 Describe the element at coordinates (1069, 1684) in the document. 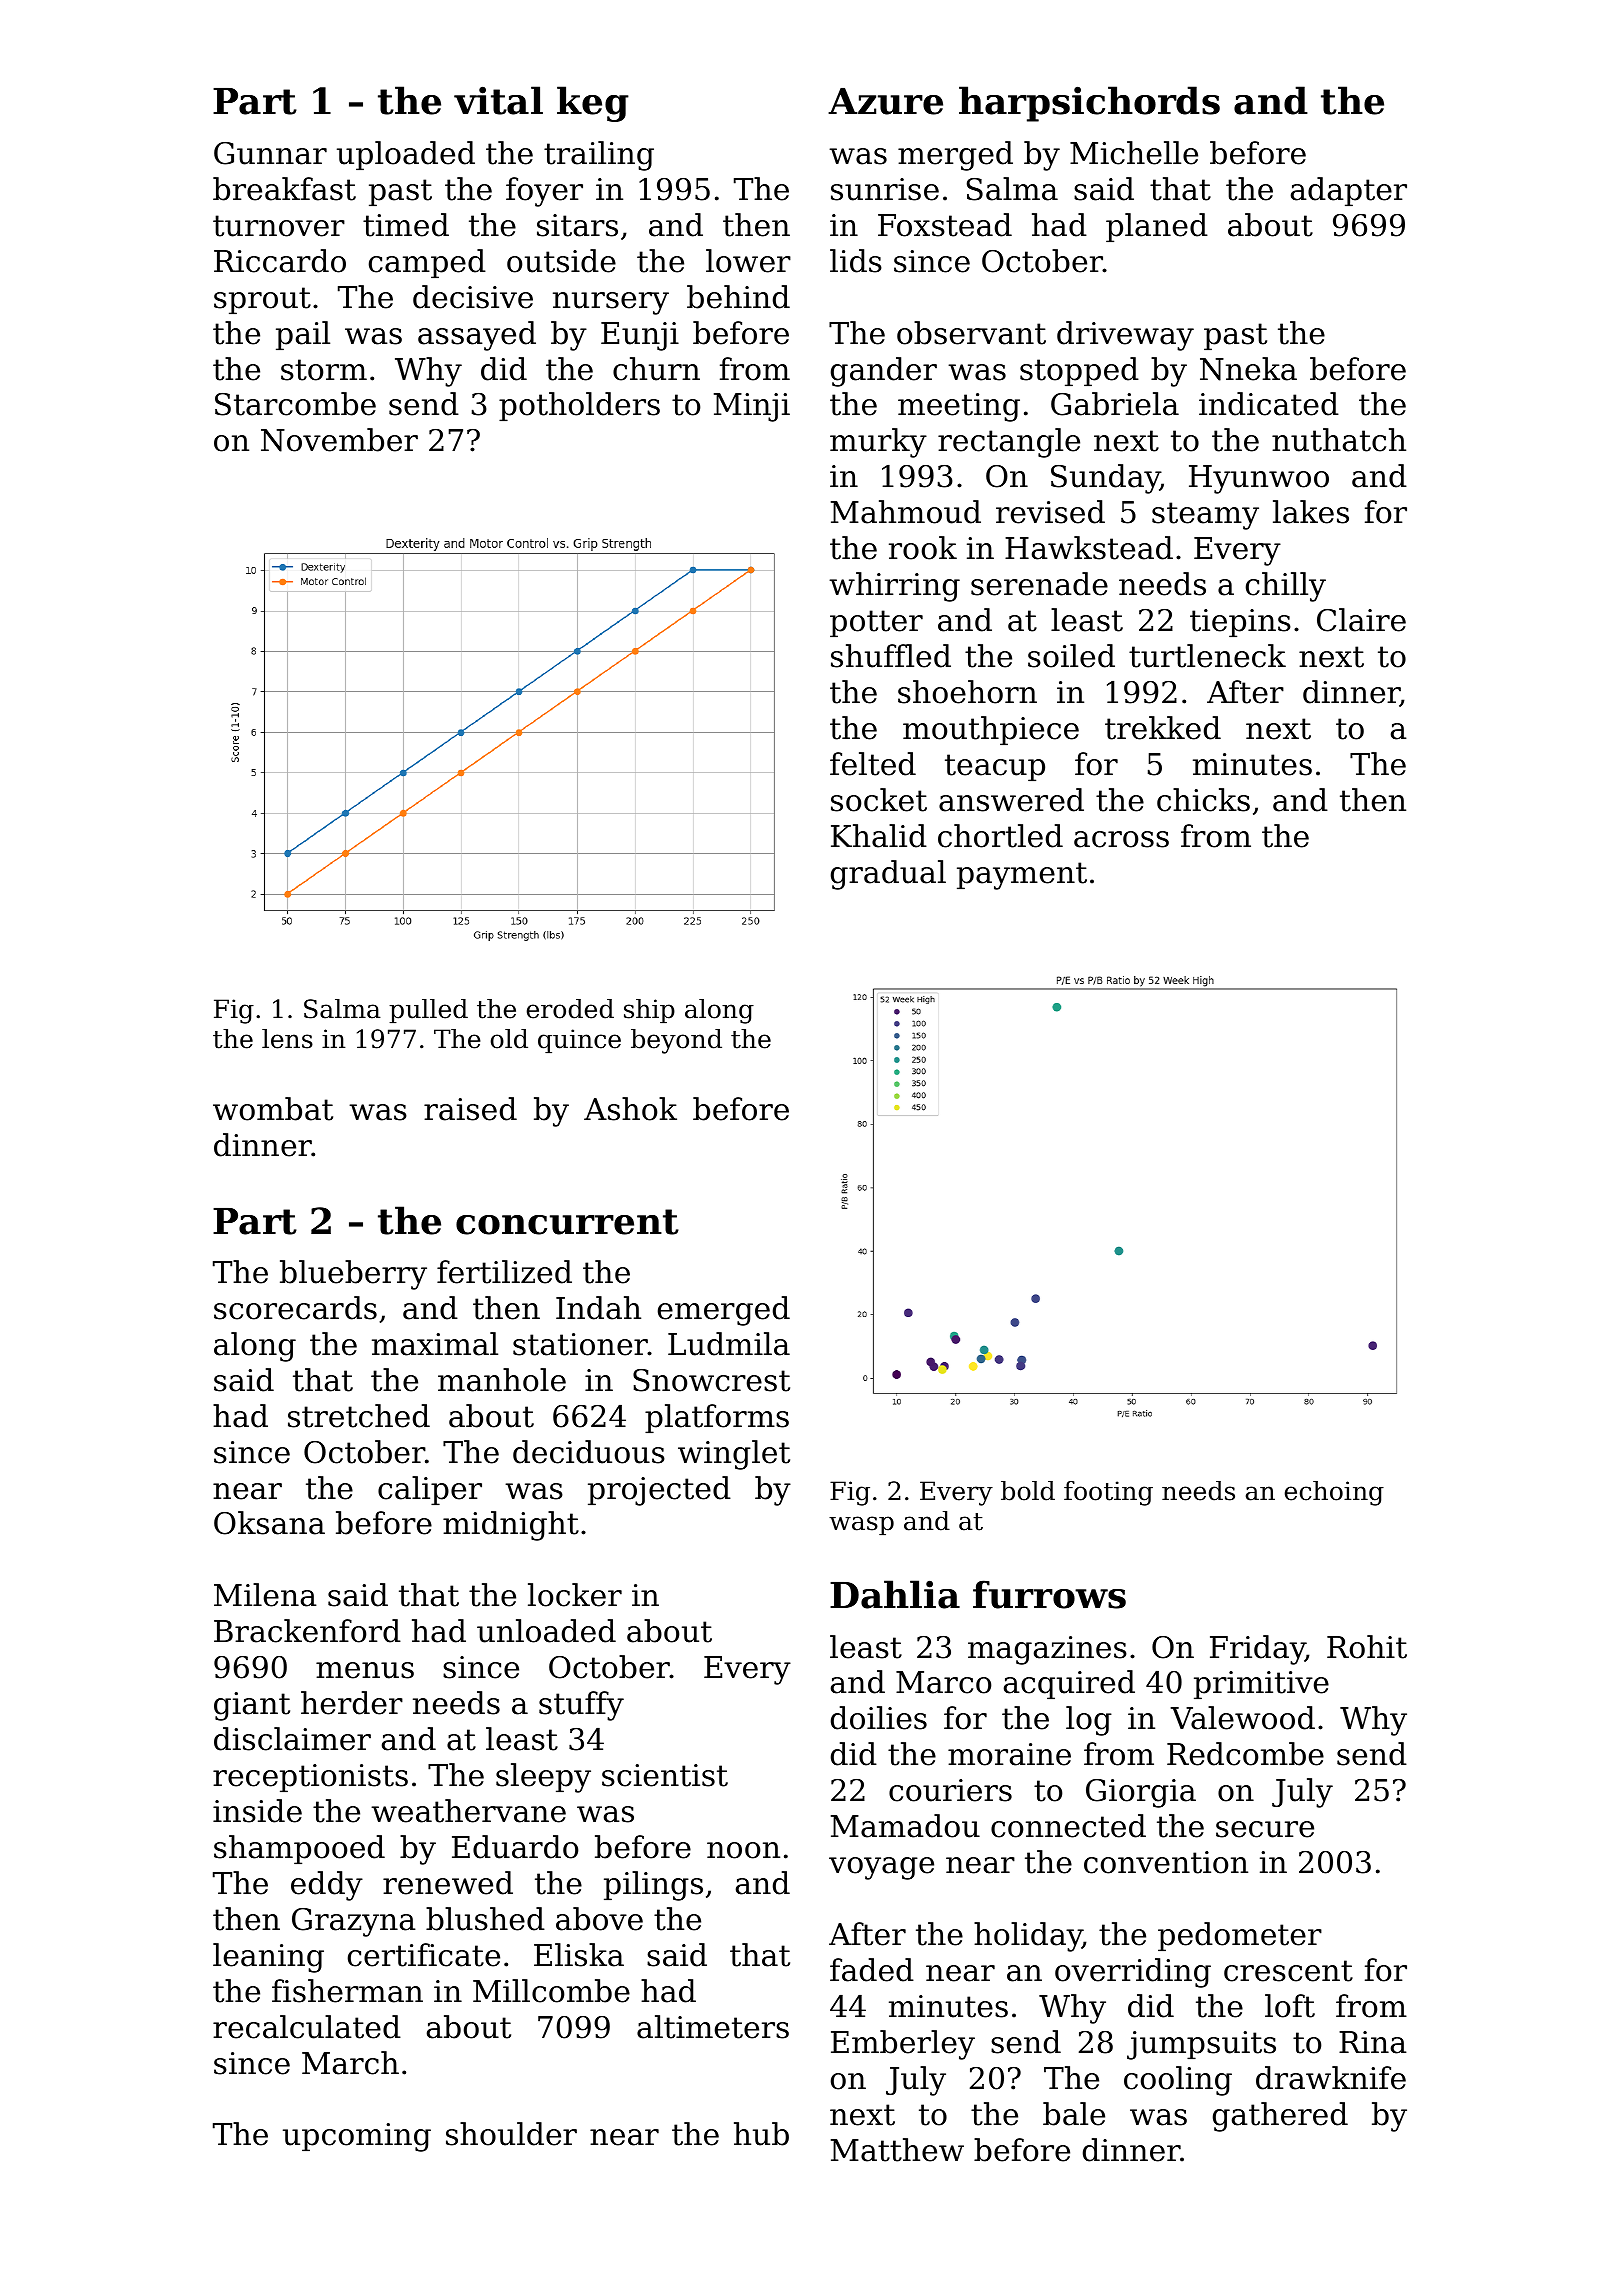

I see `acquired` at that location.
